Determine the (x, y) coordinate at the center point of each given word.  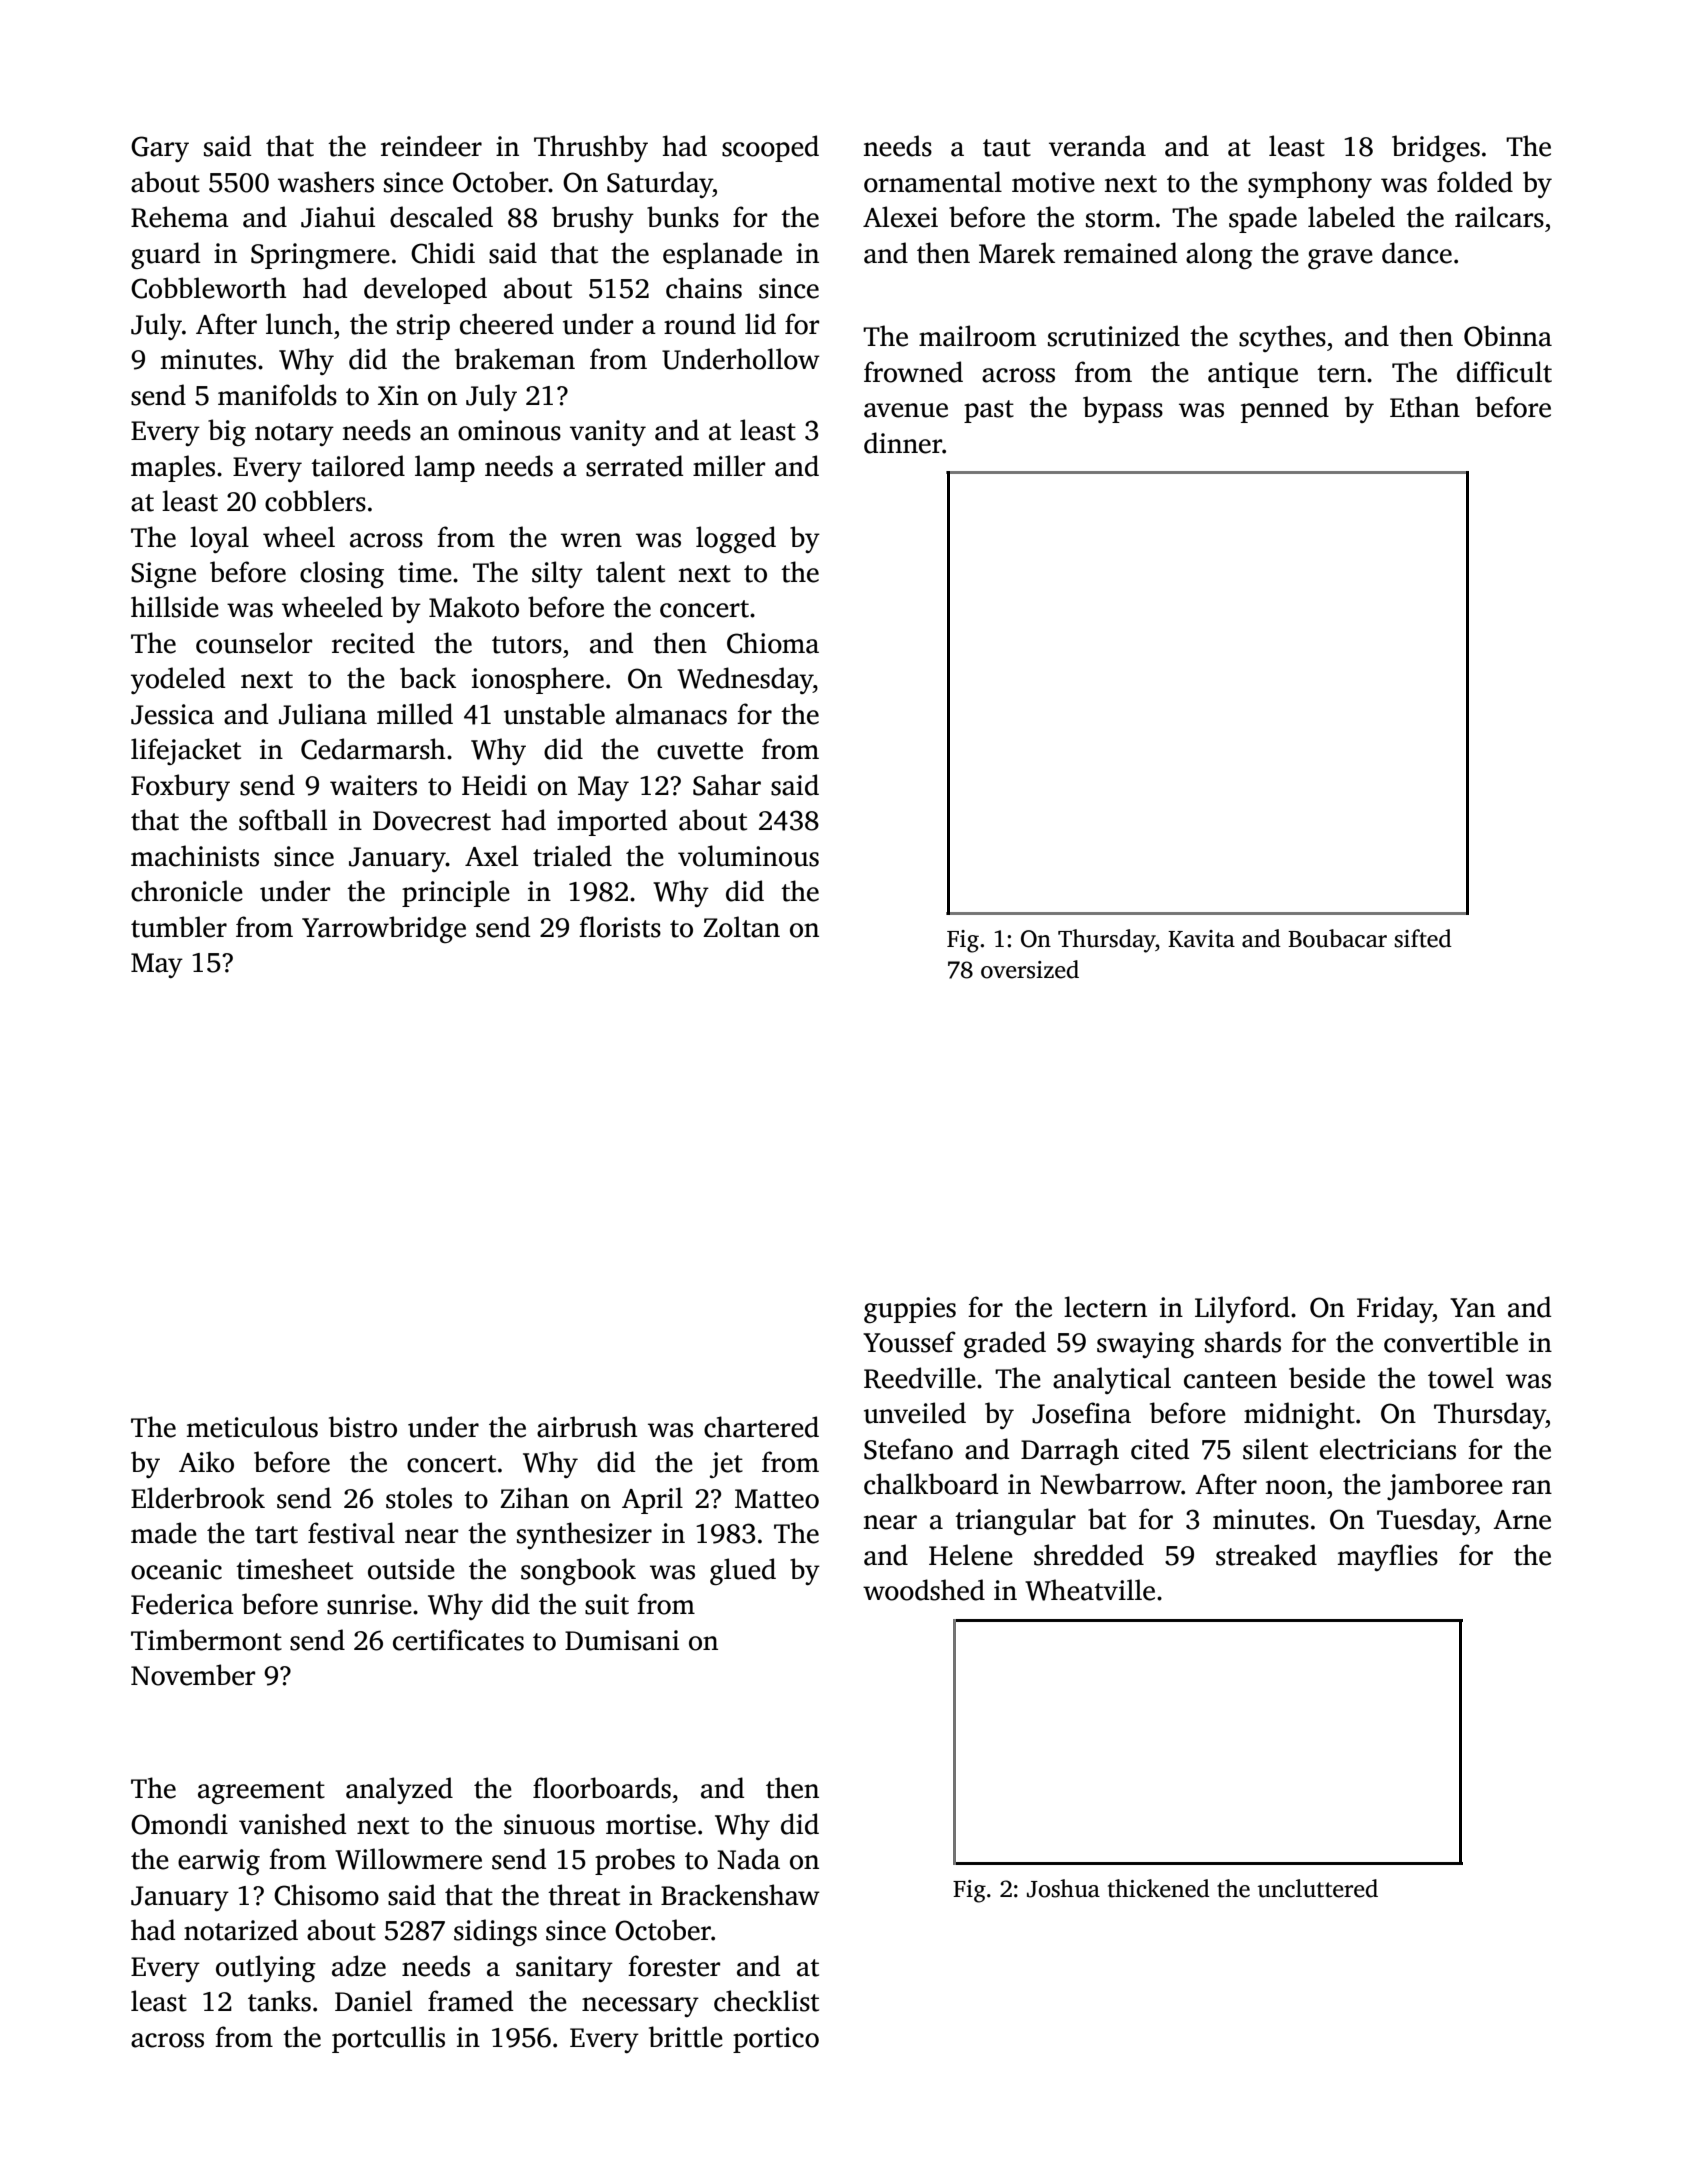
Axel (491, 856)
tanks (279, 2001)
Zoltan (741, 927)
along (1219, 255)
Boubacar (1337, 938)
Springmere (320, 256)
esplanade (722, 255)
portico (776, 2040)
